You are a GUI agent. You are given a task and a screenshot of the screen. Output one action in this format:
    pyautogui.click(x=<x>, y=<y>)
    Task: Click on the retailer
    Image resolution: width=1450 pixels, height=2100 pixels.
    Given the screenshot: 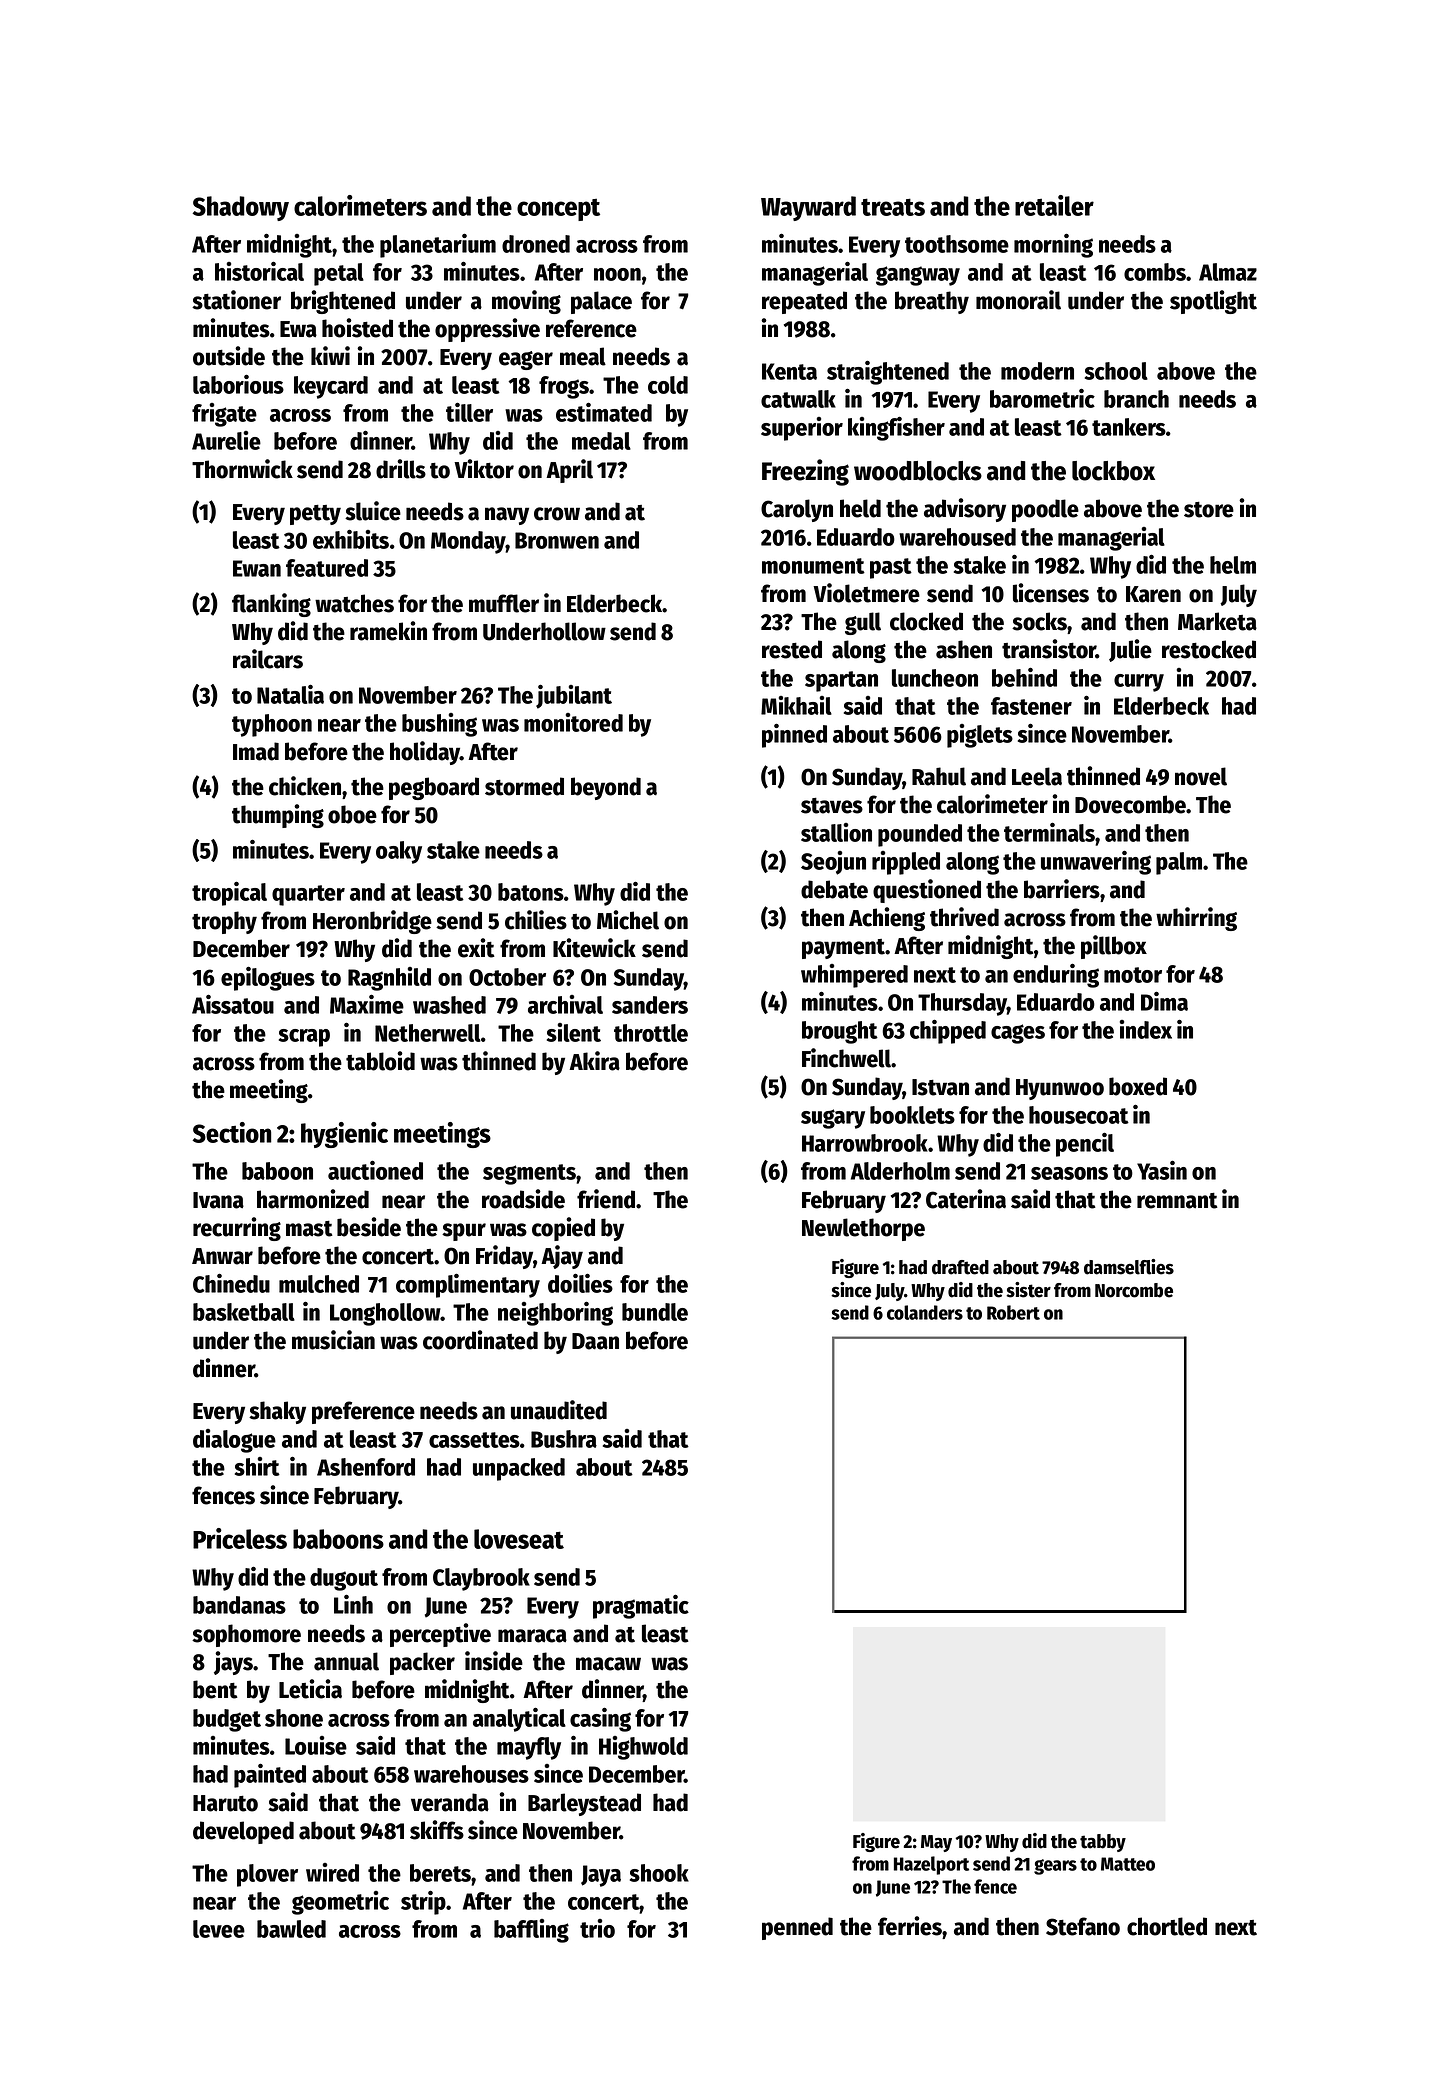 What is the action you would take?
    pyautogui.click(x=1054, y=205)
